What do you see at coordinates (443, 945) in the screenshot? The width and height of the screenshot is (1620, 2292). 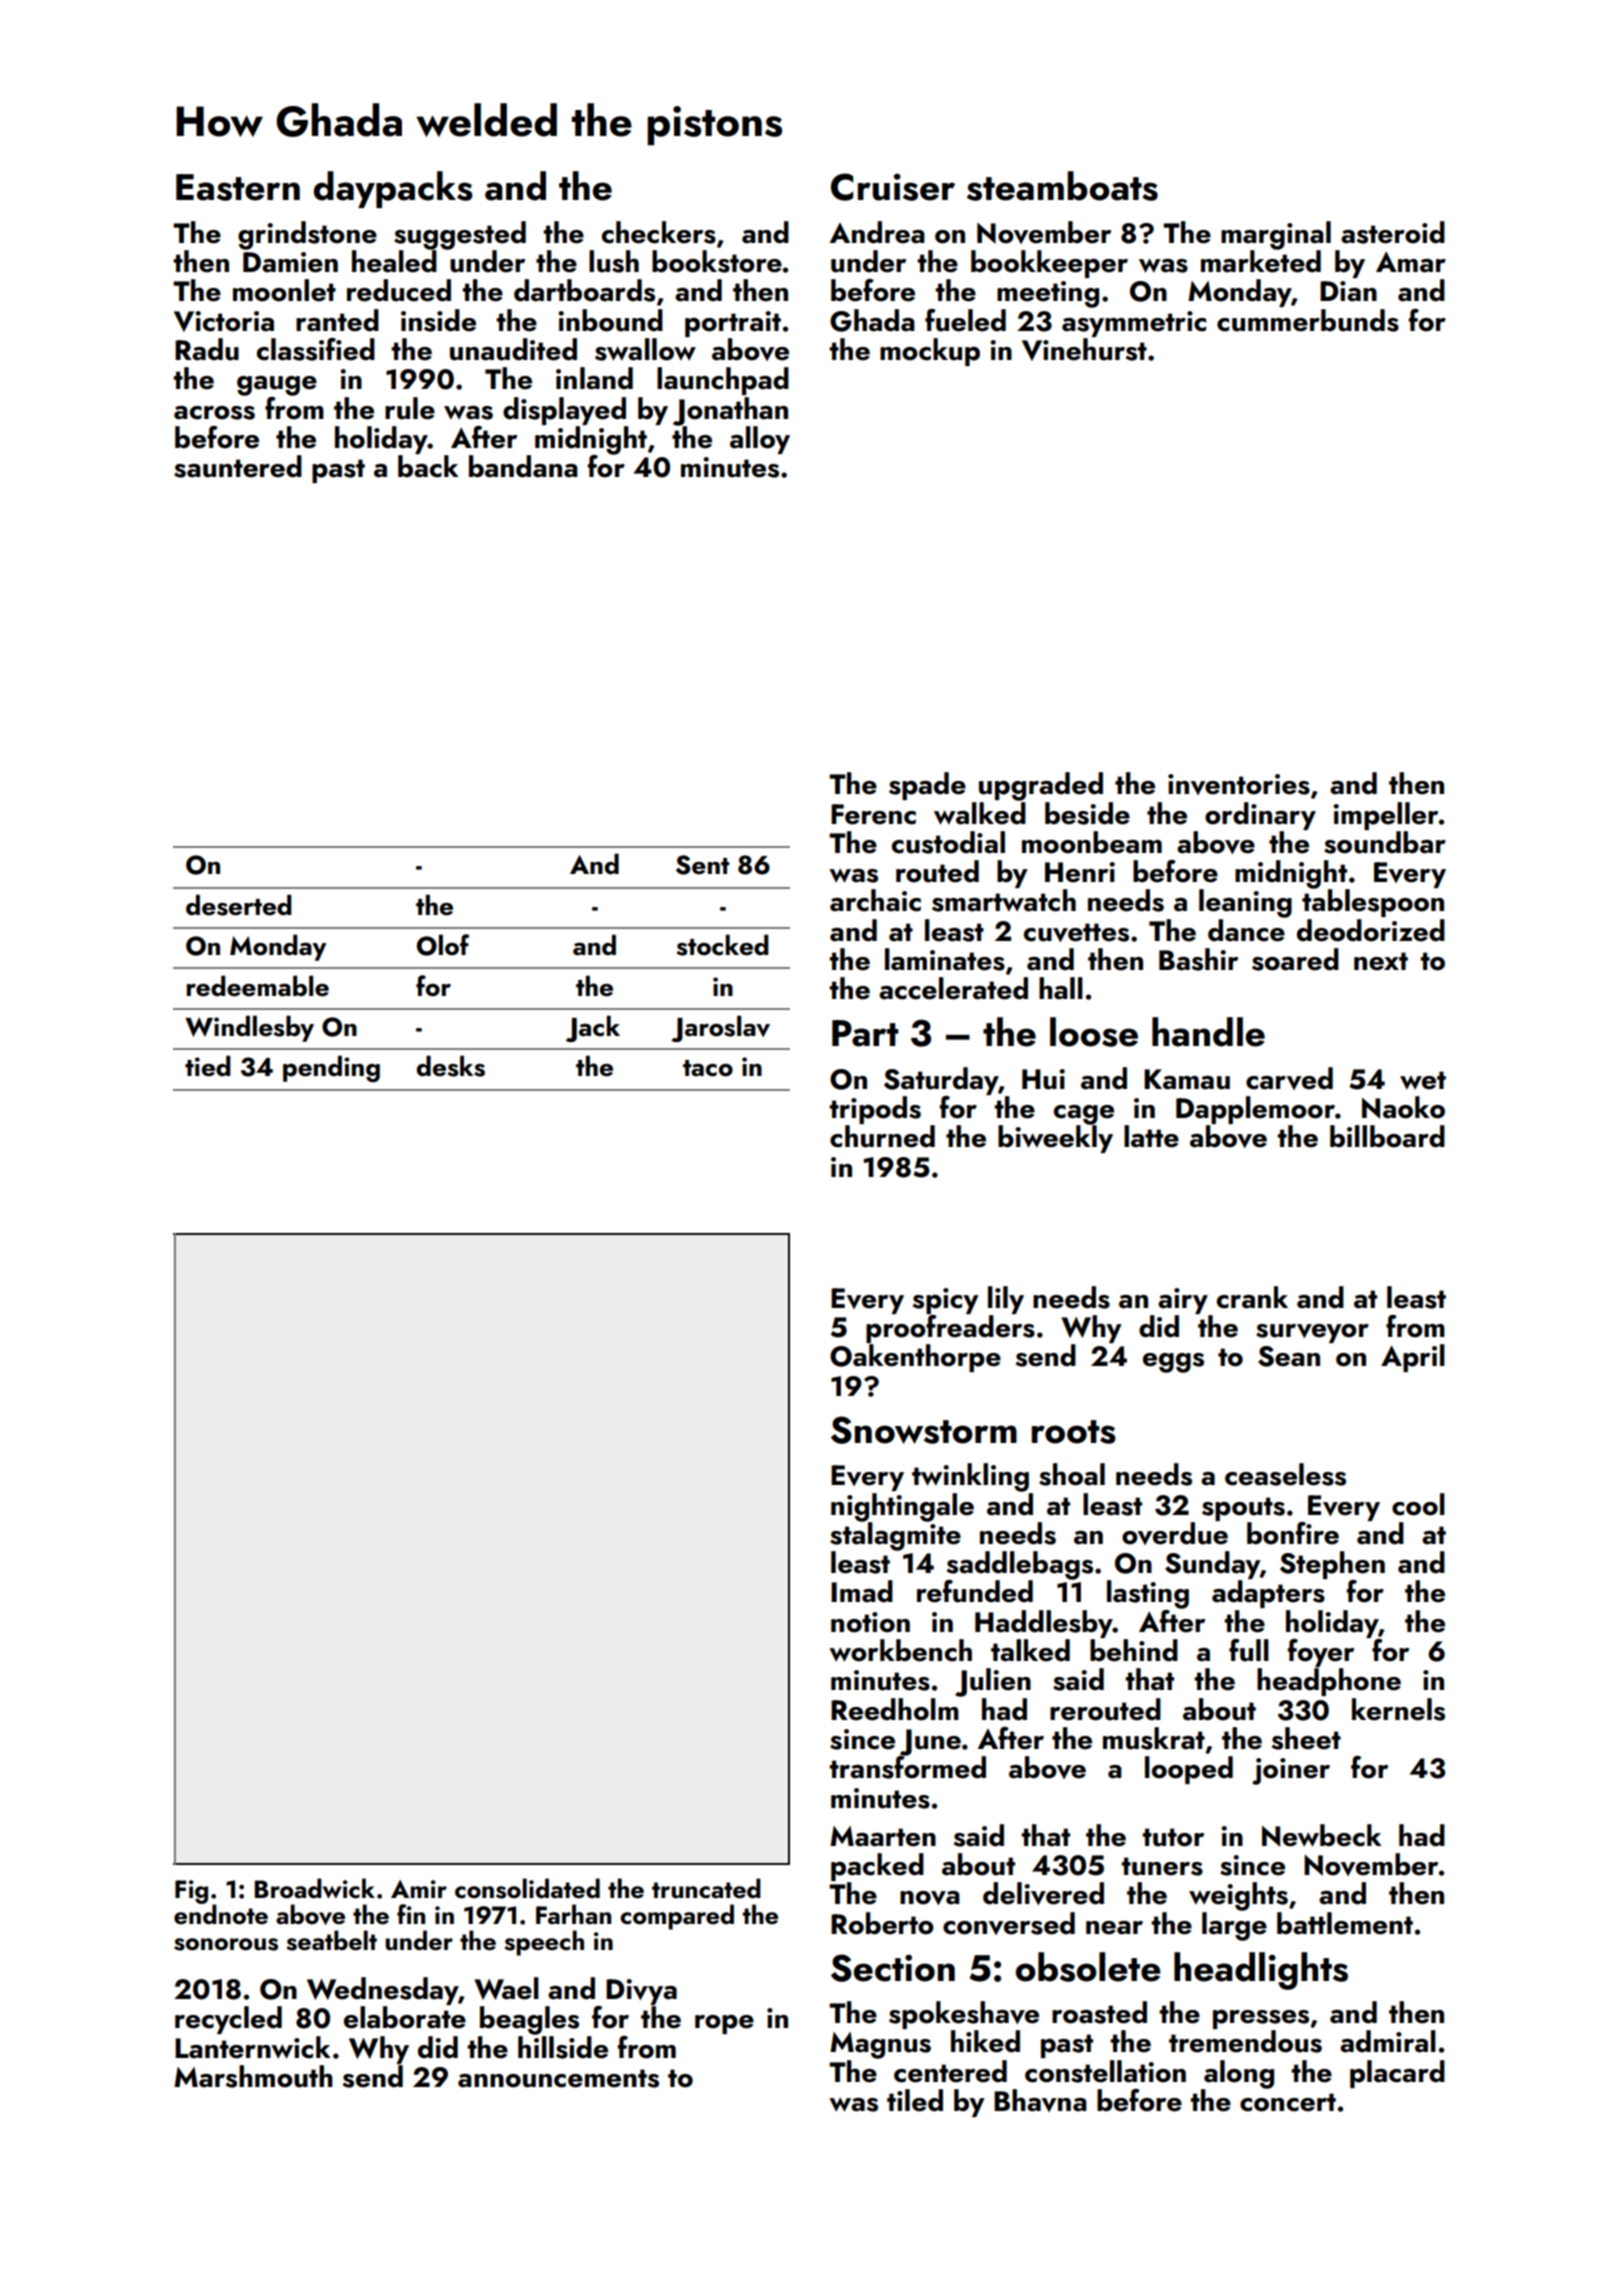 I see `Olof` at bounding box center [443, 945].
